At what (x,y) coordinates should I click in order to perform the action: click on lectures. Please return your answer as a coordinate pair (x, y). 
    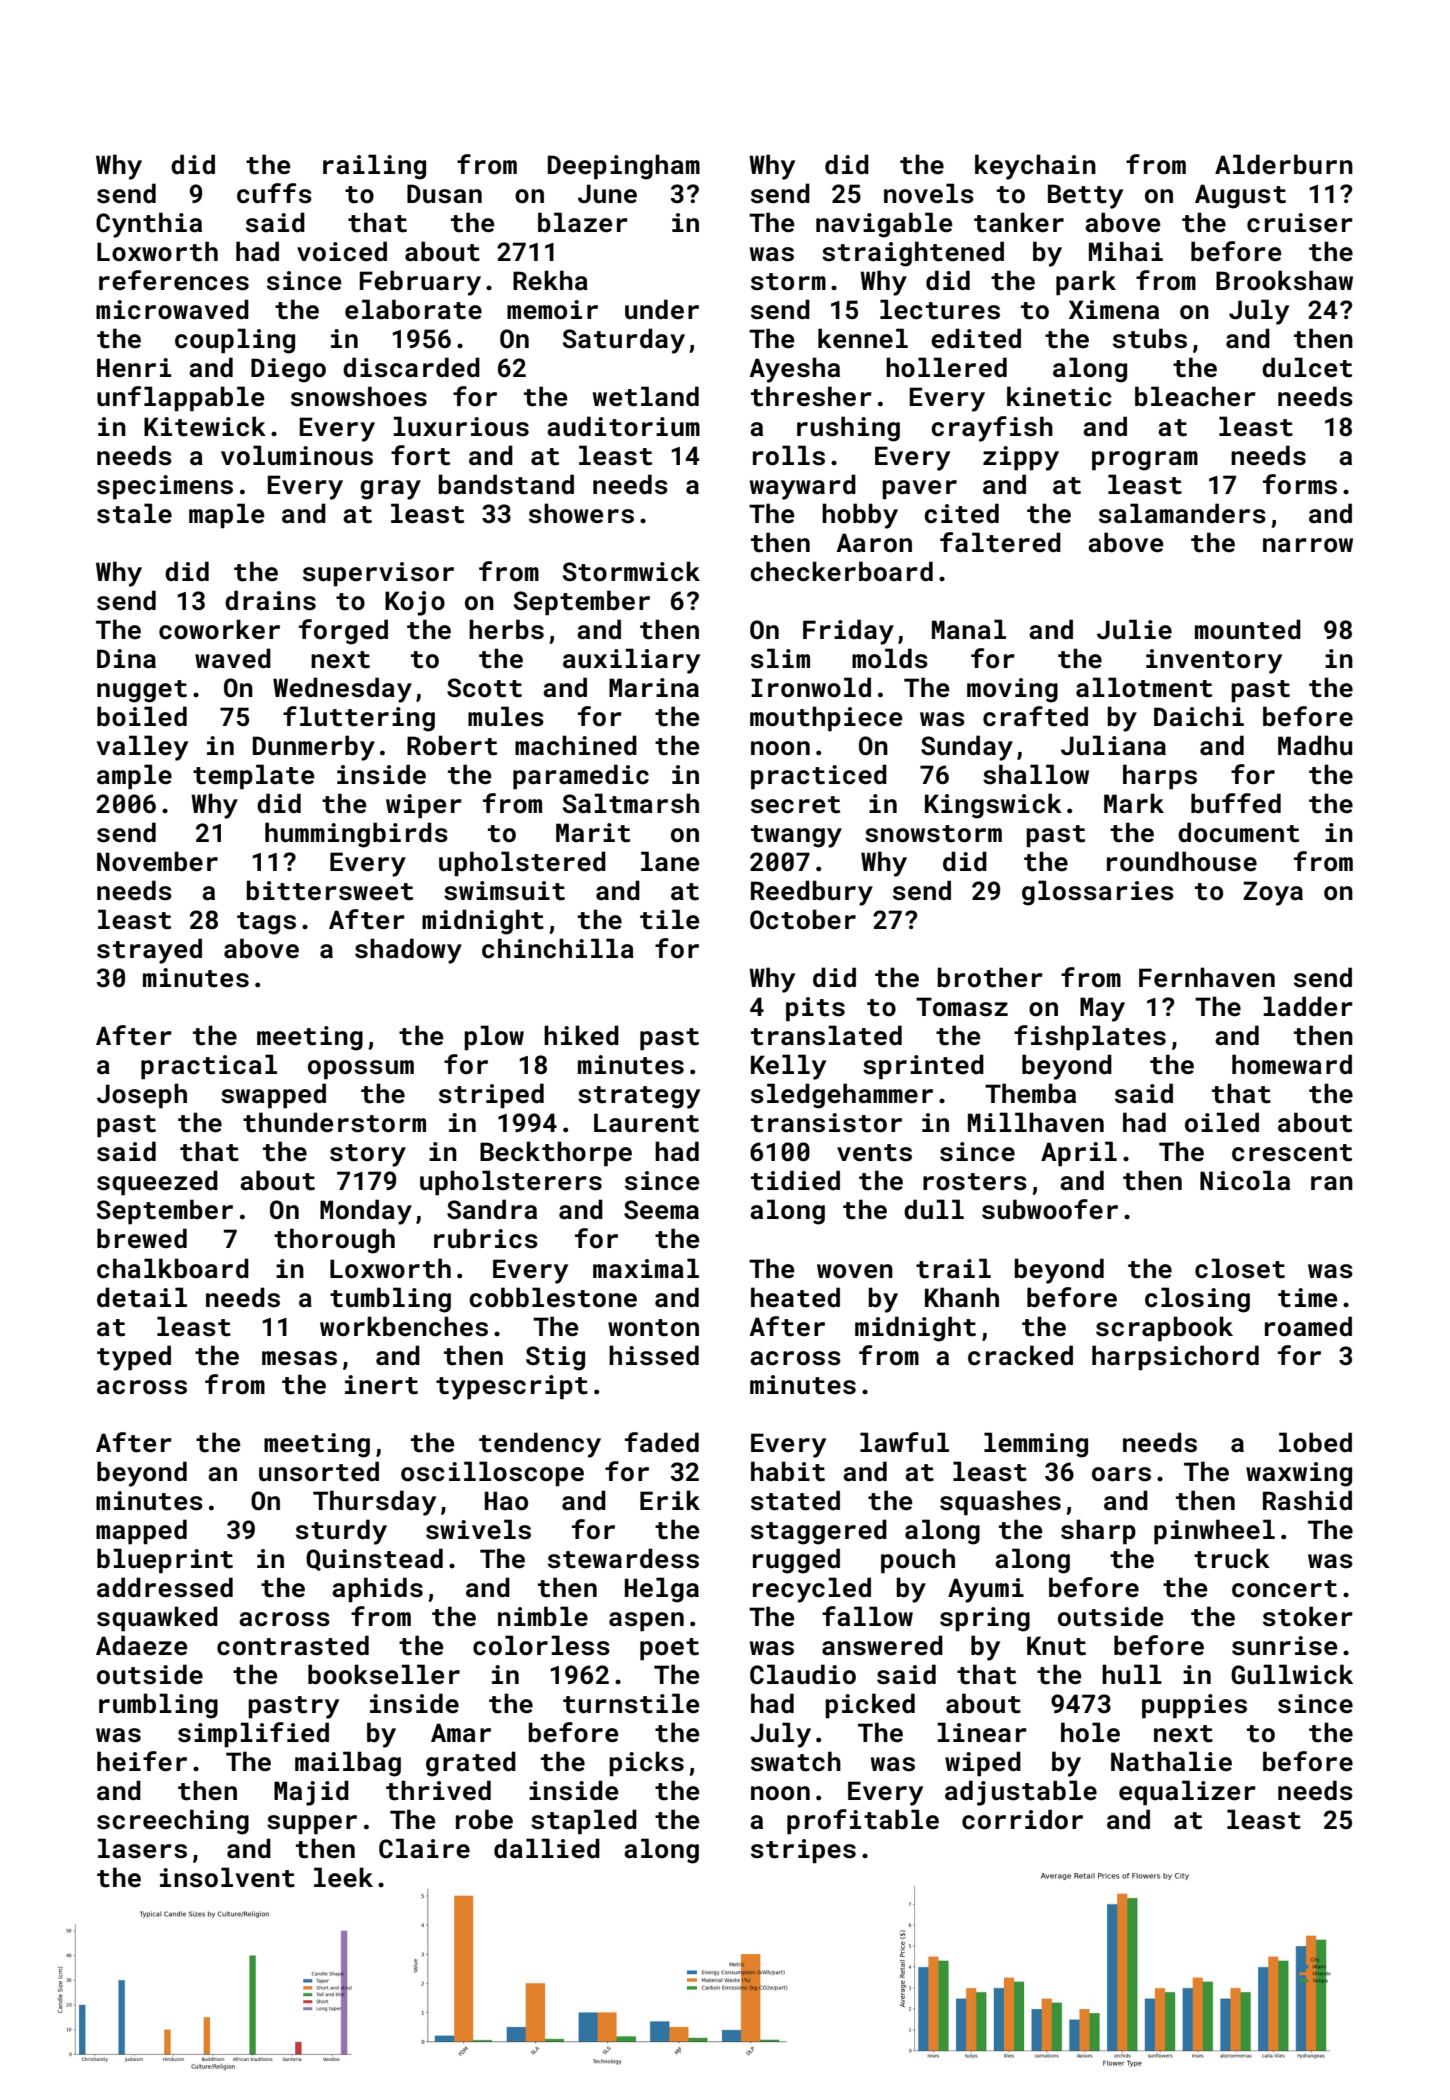
    Looking at the image, I should click on (940, 309).
